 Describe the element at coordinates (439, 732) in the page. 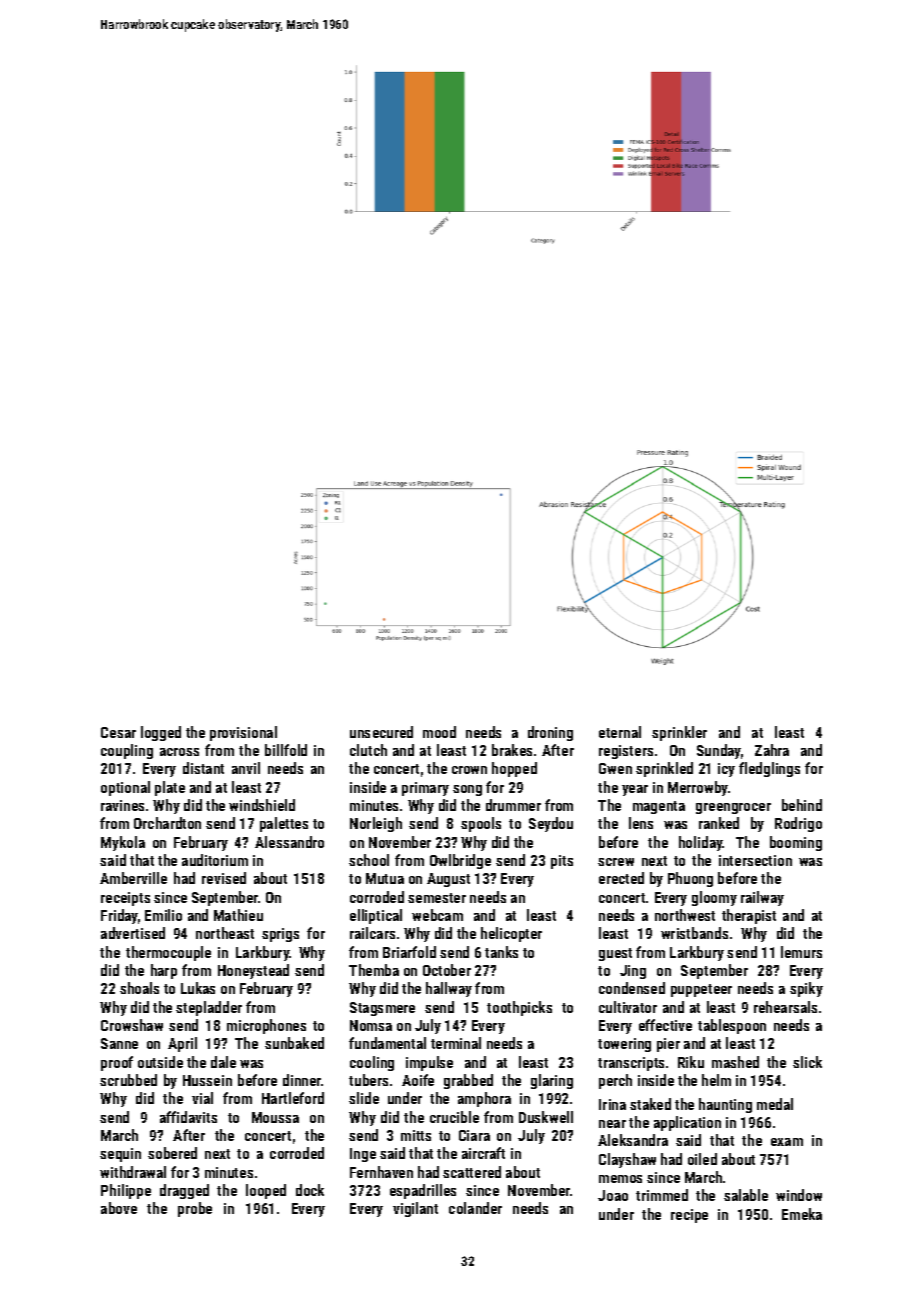

I see `mood` at that location.
